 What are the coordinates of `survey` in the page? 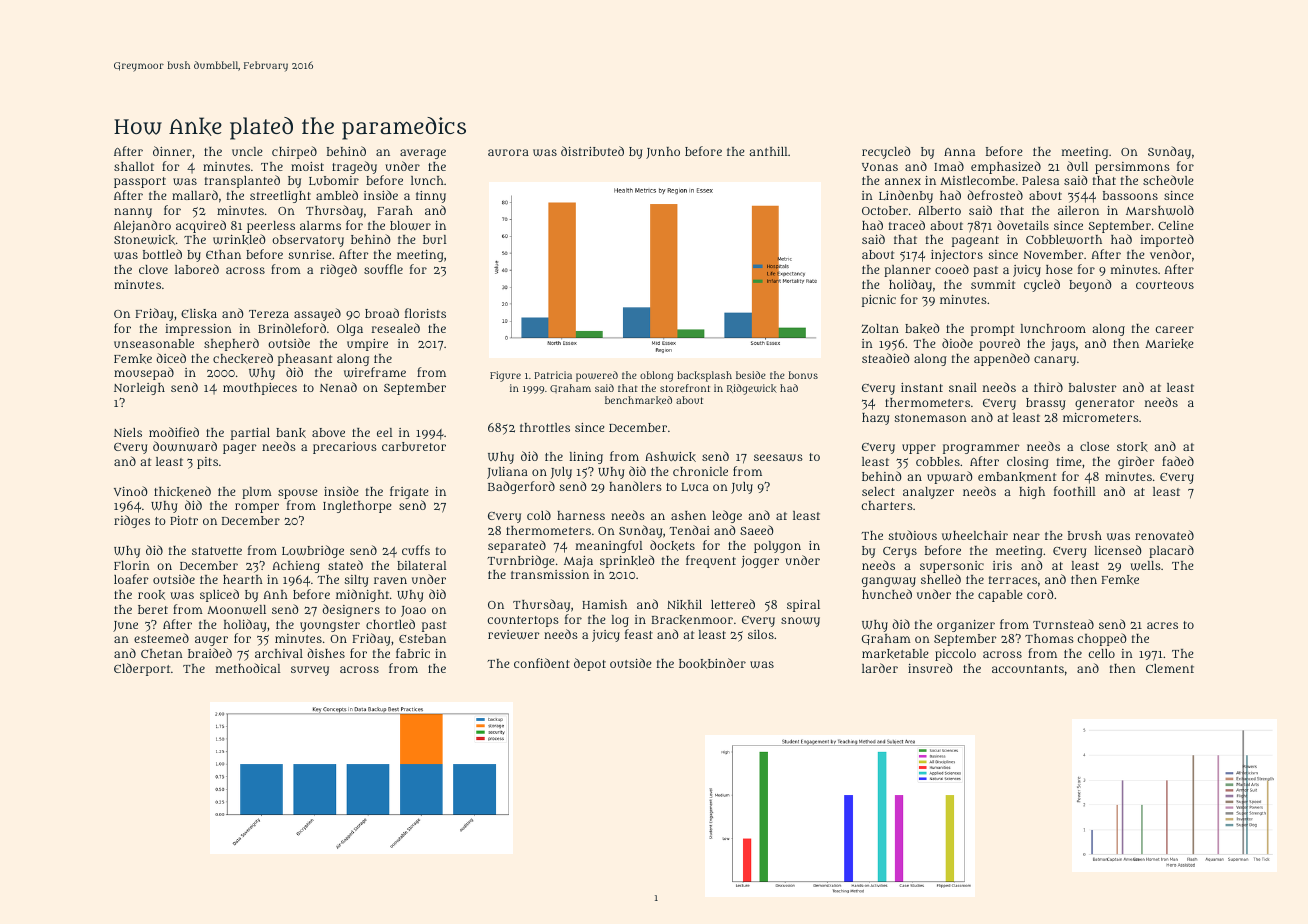 It's located at (310, 671).
